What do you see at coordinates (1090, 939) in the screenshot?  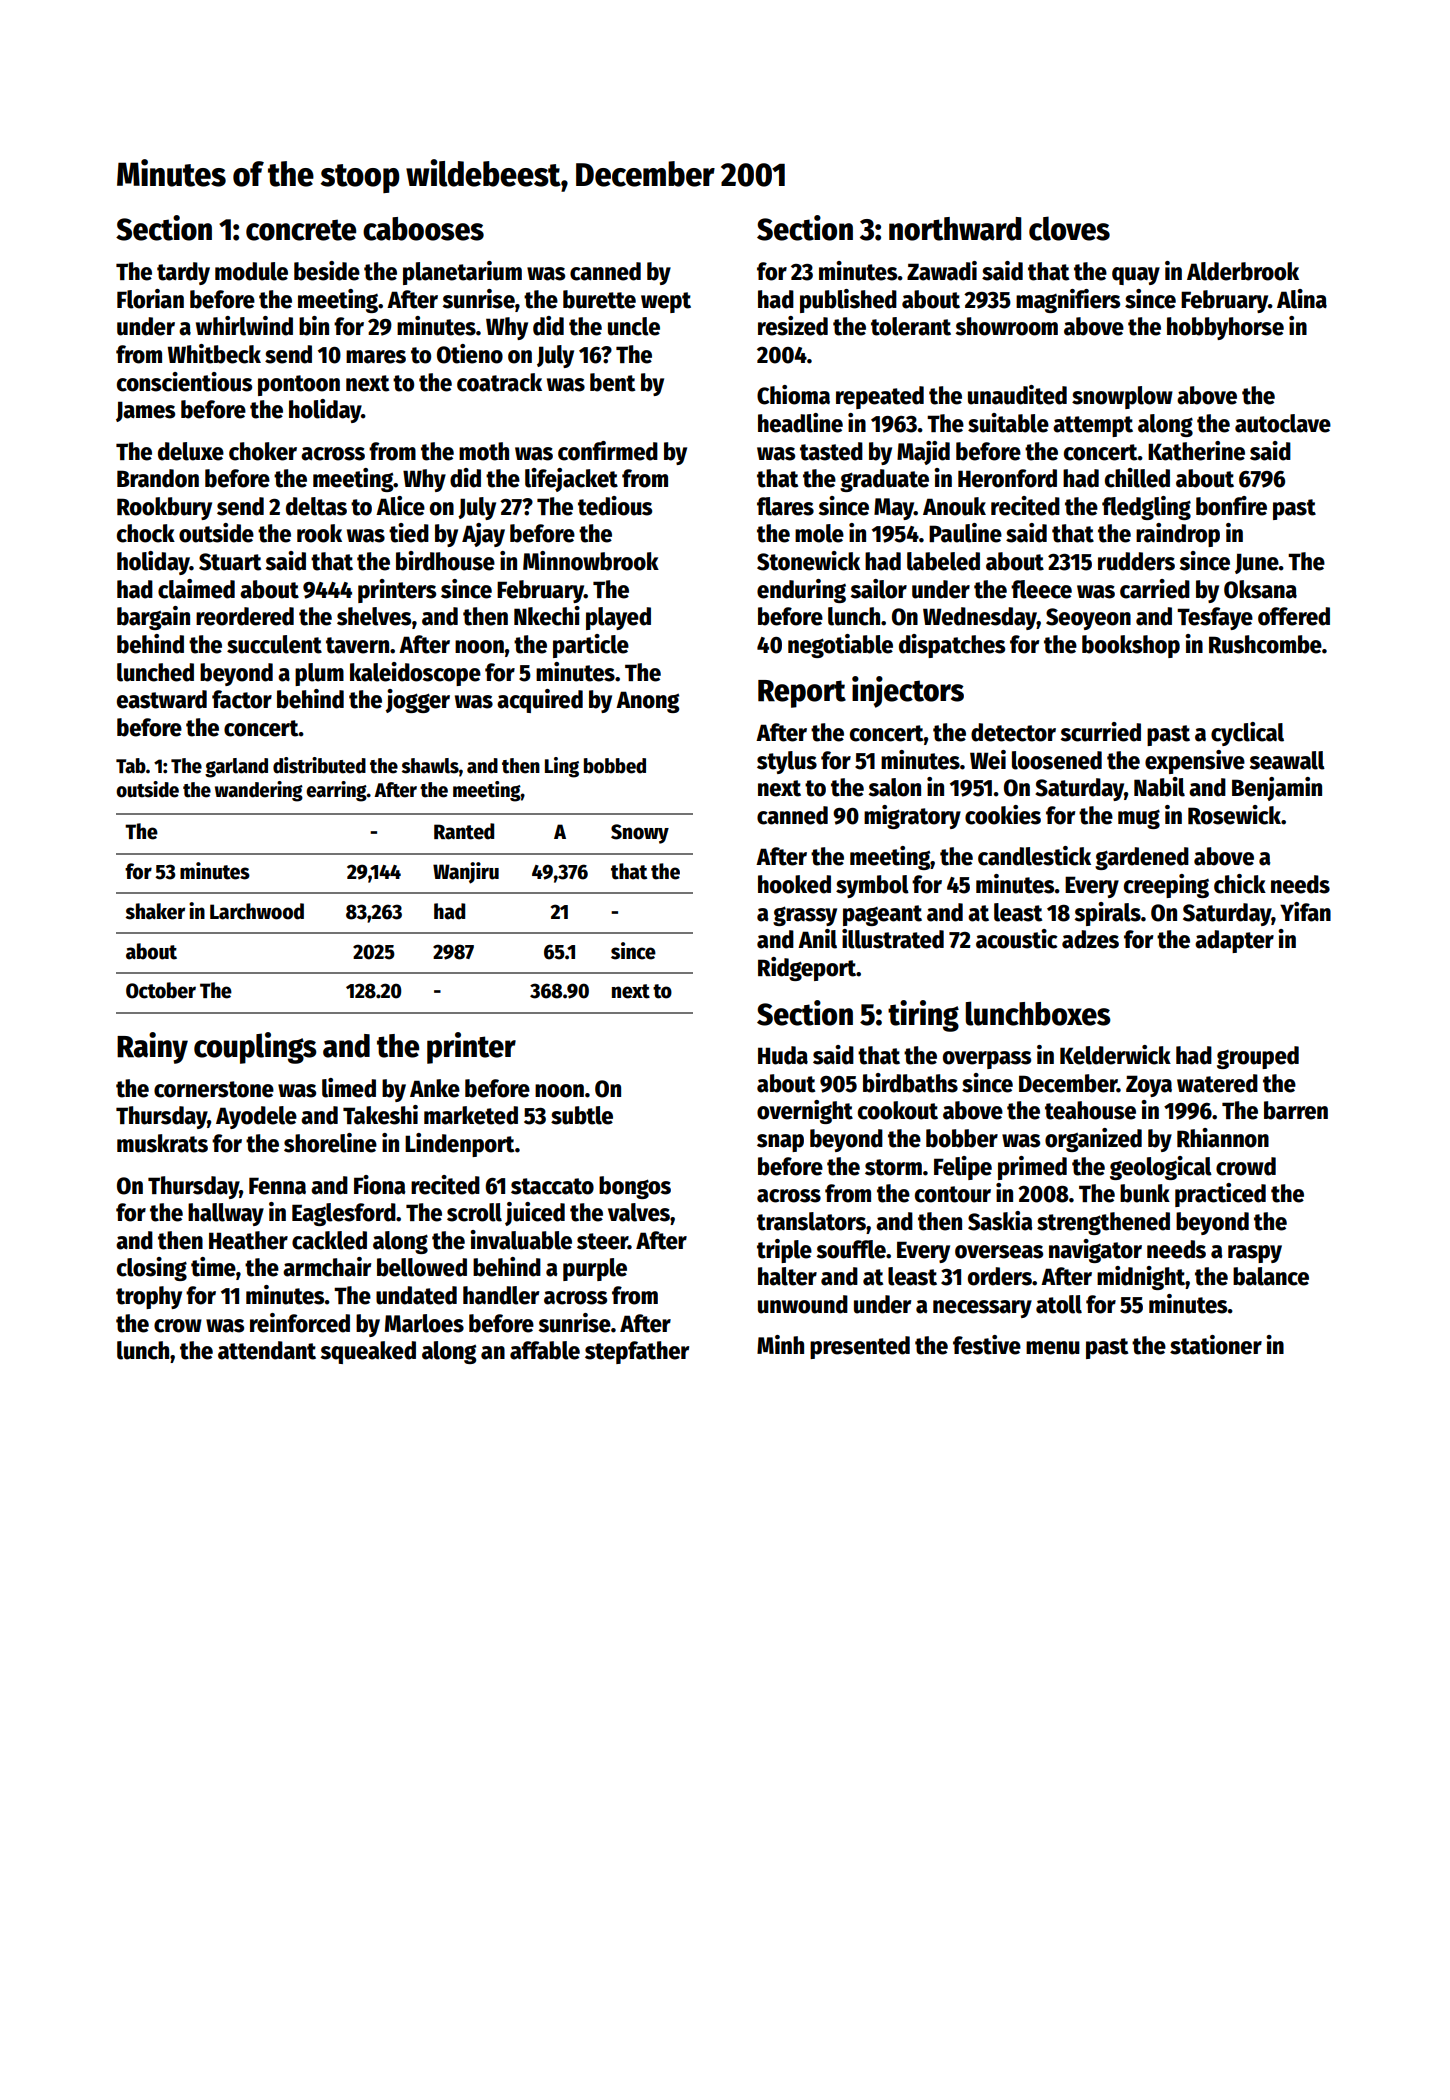 I see `adzes` at bounding box center [1090, 939].
